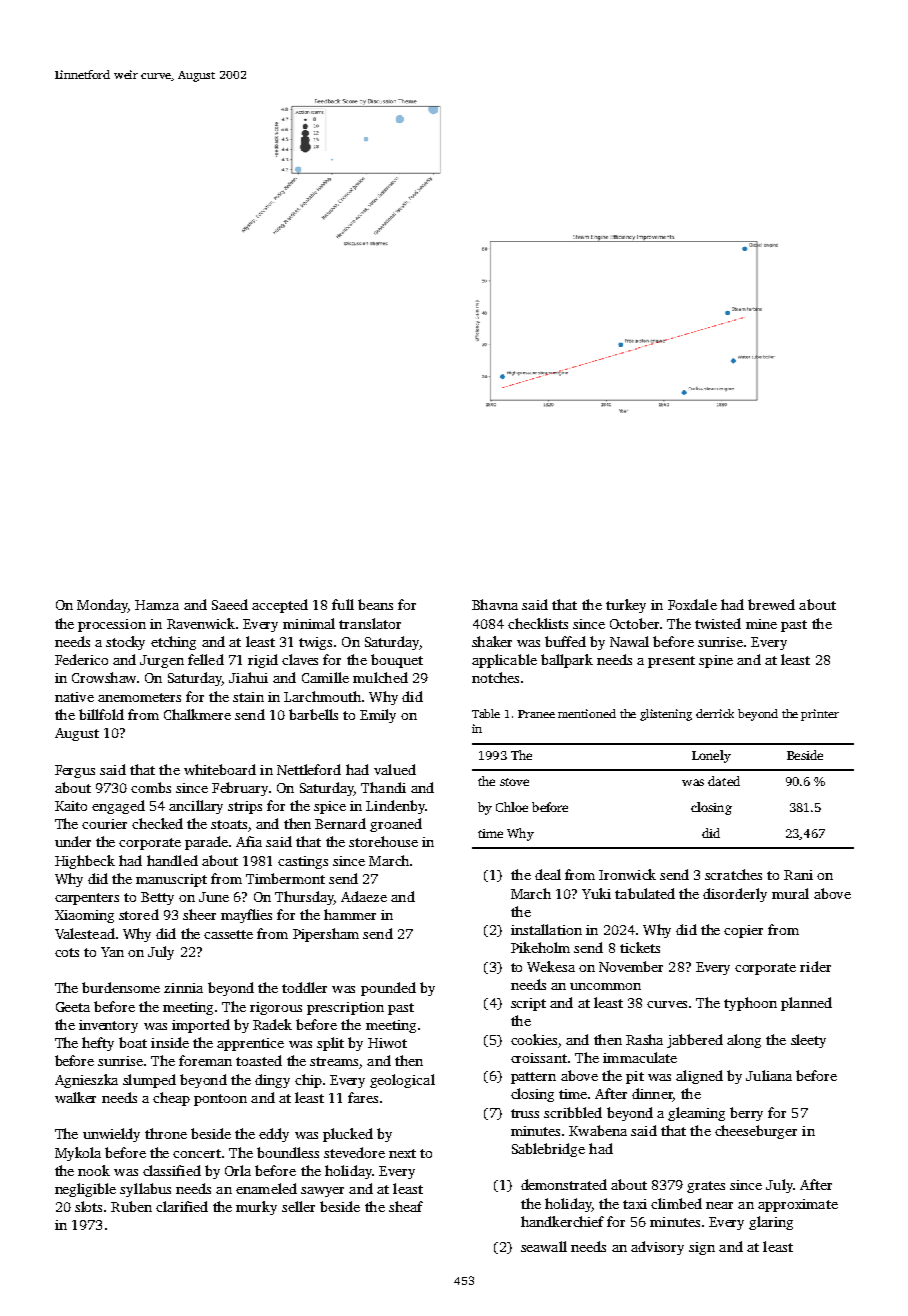 This document has height=1316, width=908. I want to click on walker, so click(75, 1097).
